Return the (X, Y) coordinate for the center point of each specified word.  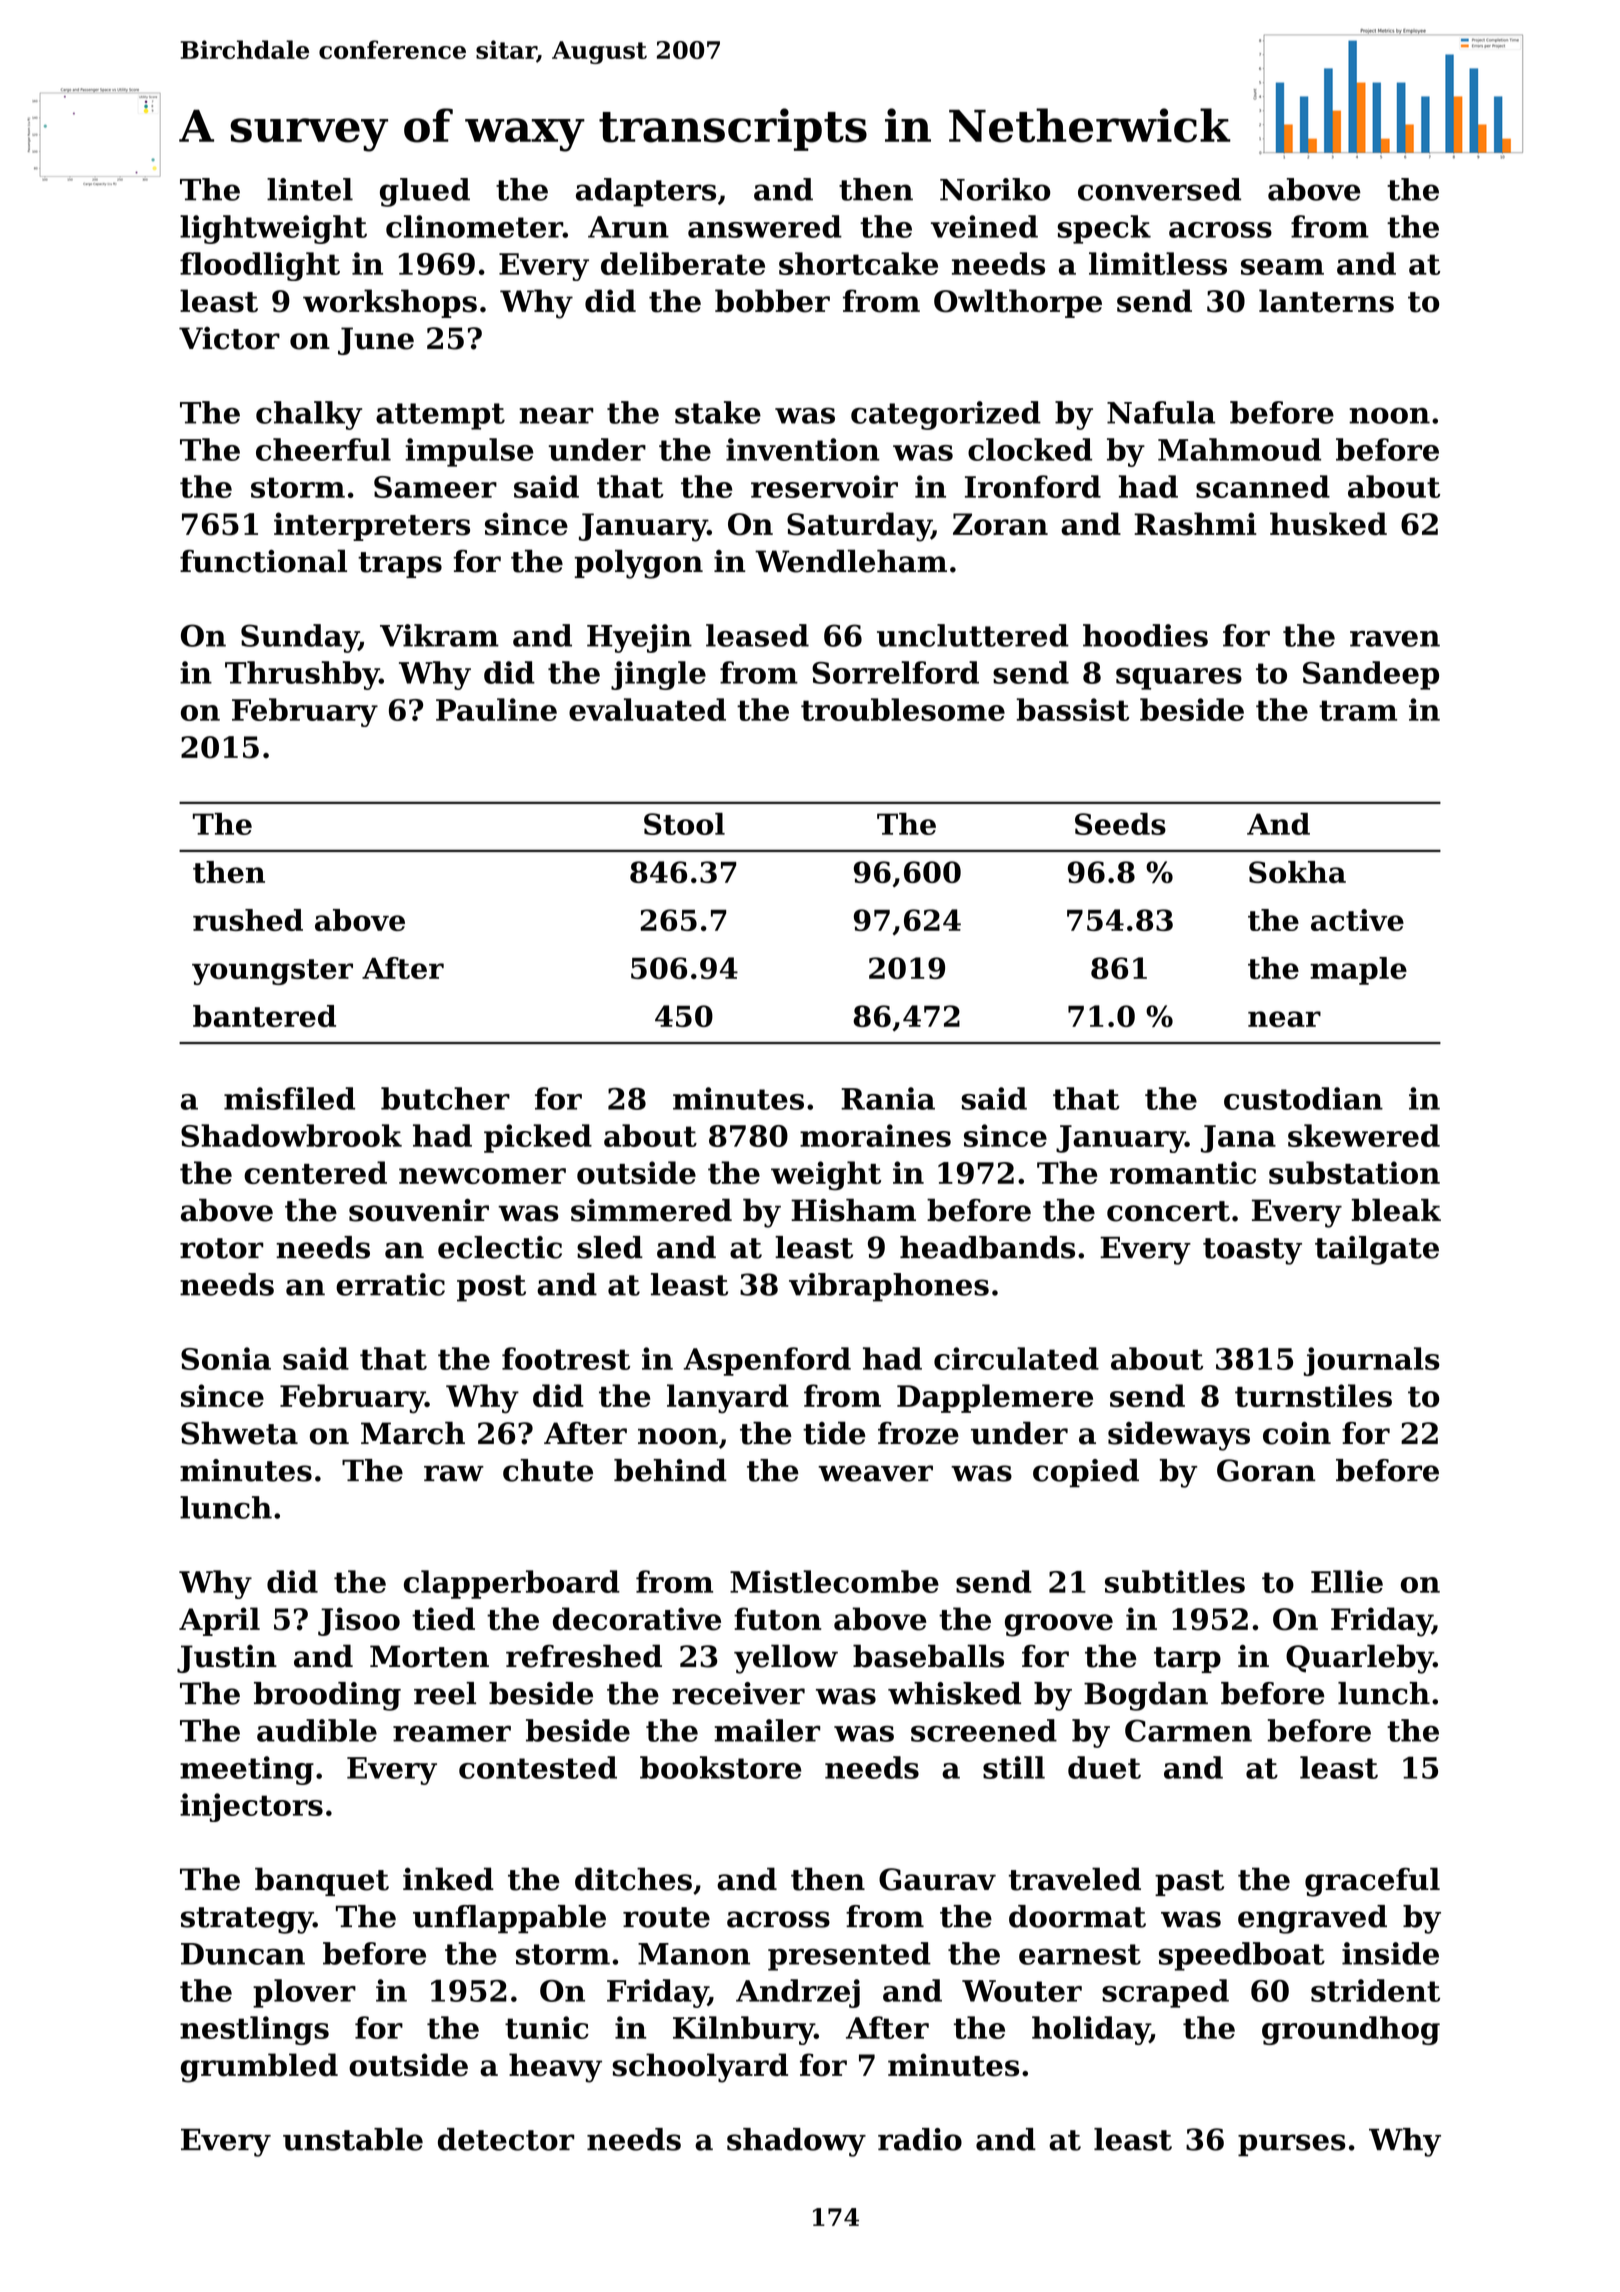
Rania (888, 1098)
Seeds (1120, 824)
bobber (772, 301)
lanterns (1326, 301)
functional (263, 561)
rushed (248, 920)
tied (443, 1619)
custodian (1303, 1098)
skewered (1364, 1135)
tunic (547, 2027)
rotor (221, 1248)
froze (918, 1433)
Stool (684, 824)
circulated (1016, 1358)
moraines (875, 1135)
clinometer (474, 226)
